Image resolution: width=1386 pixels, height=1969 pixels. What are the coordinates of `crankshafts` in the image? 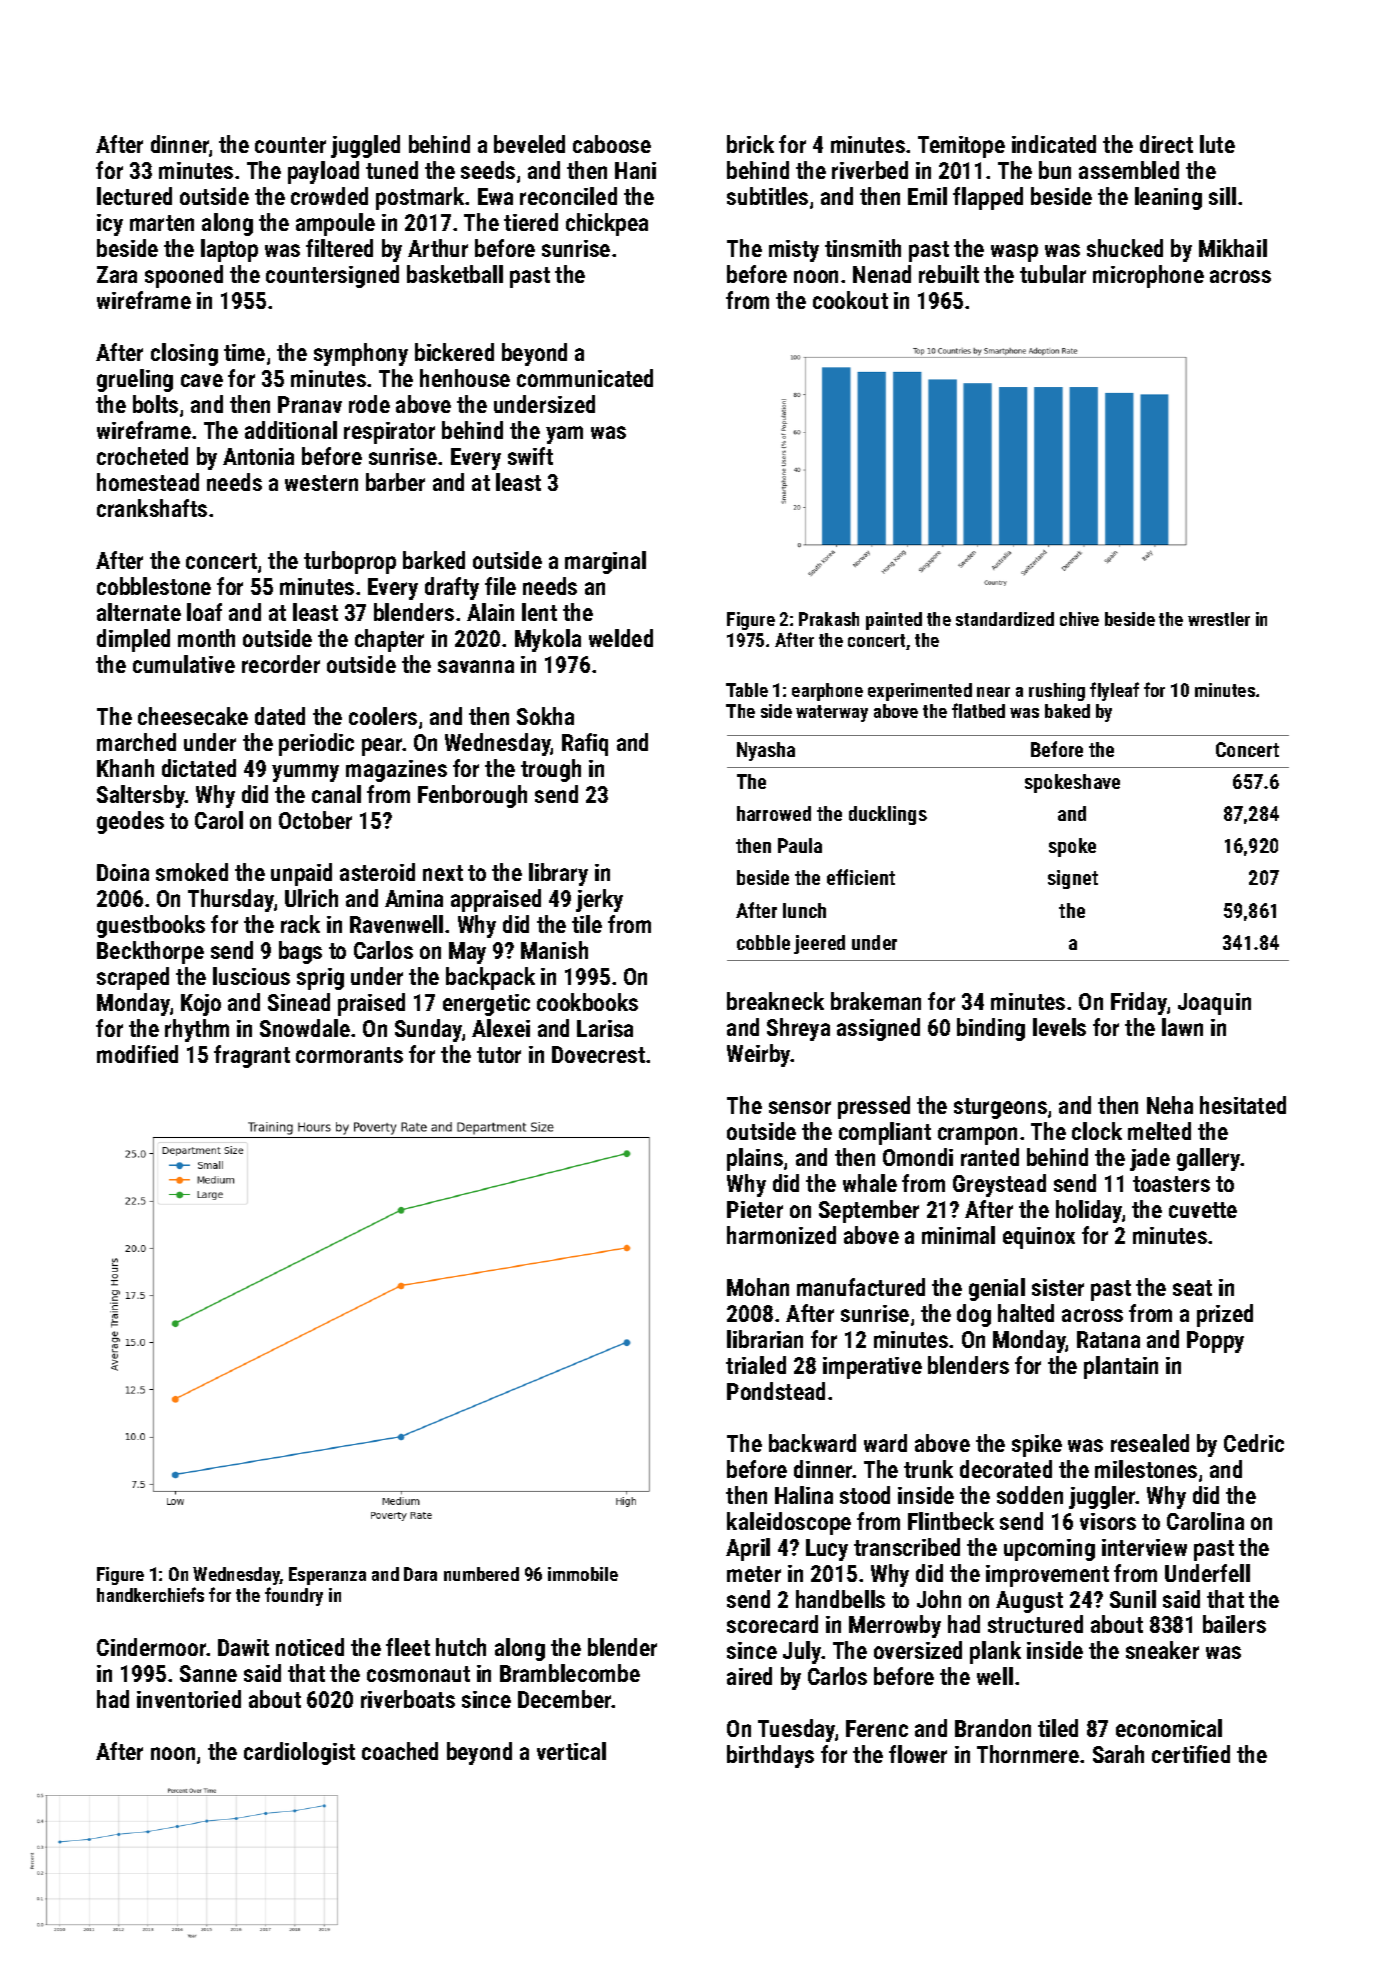 It's located at (152, 508).
